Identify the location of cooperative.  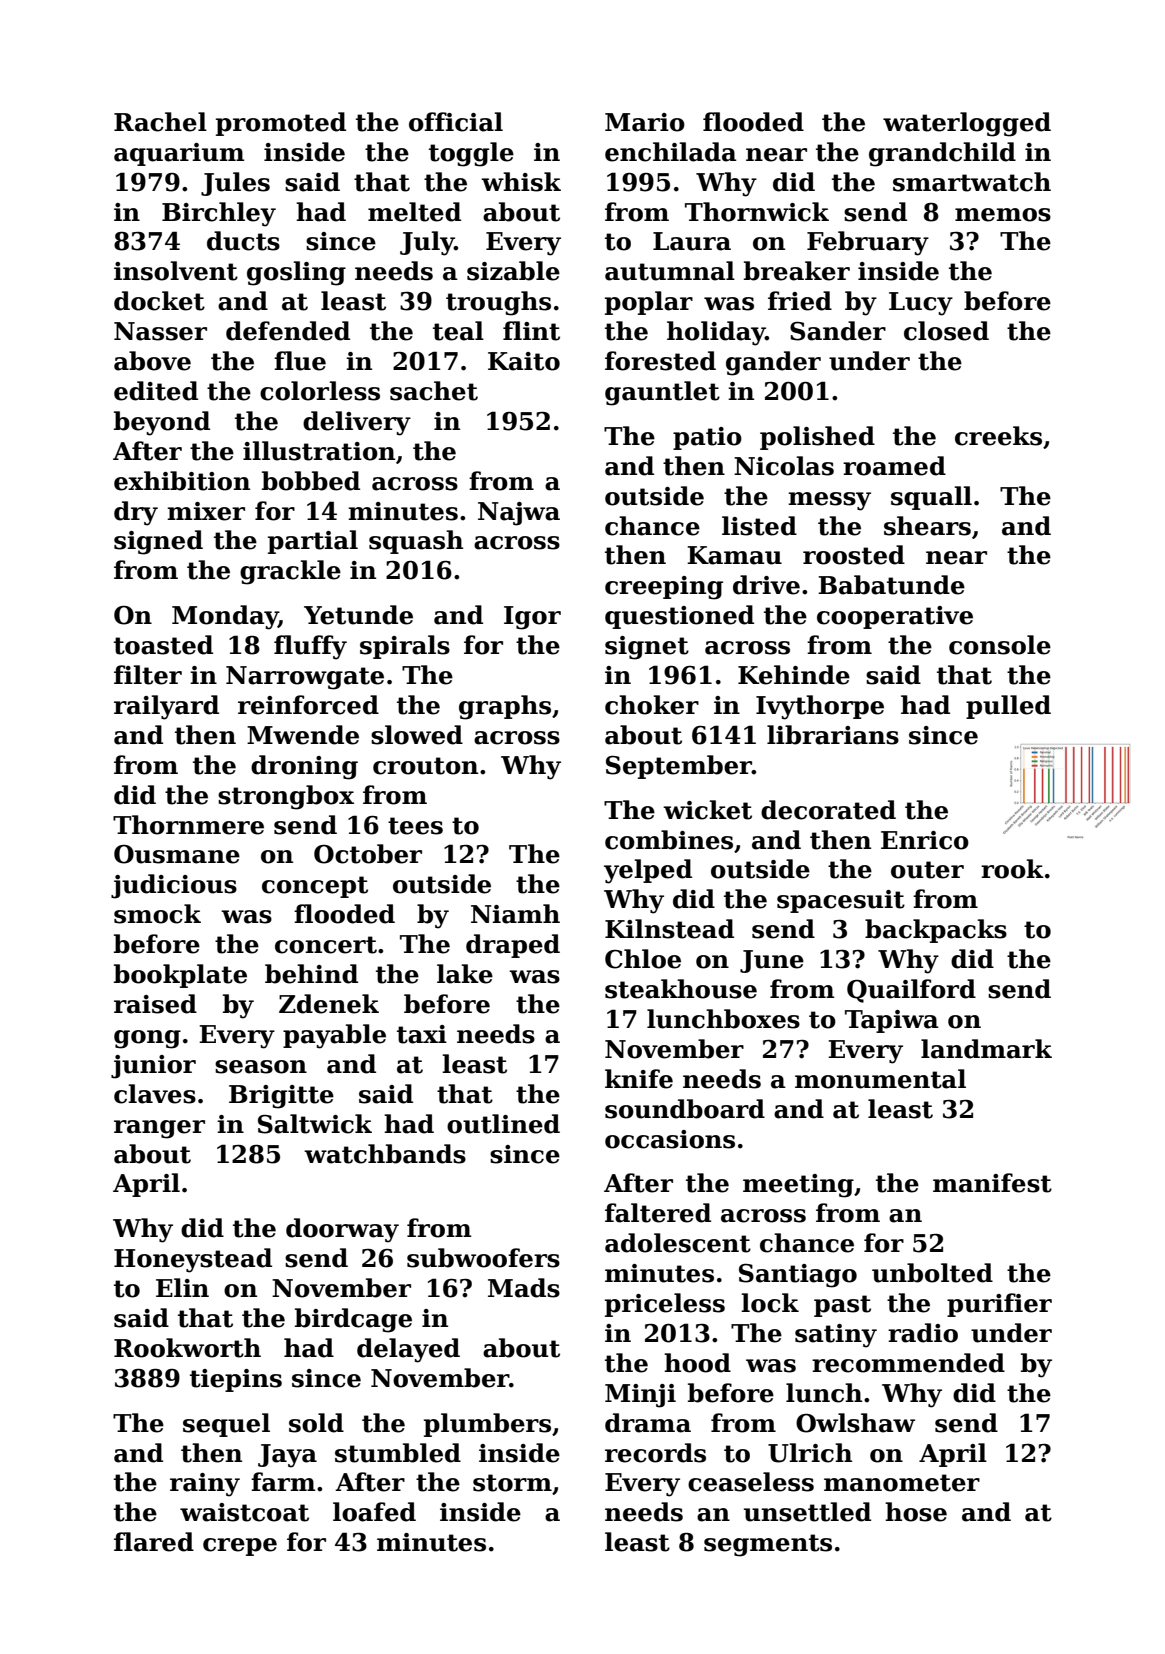
(895, 617).
